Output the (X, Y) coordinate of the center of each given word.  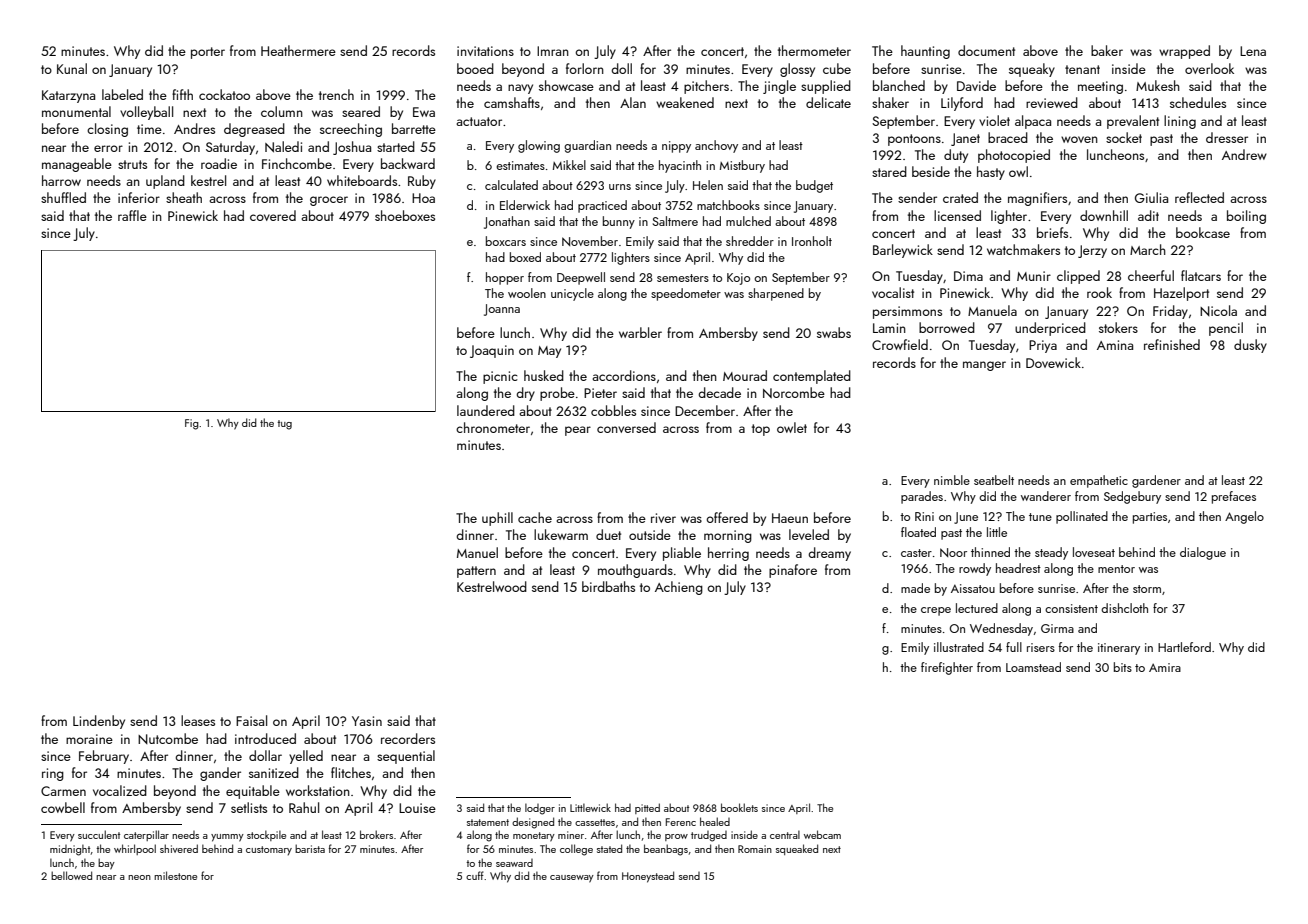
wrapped (1184, 52)
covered (273, 215)
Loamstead (1033, 667)
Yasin (367, 721)
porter (208, 53)
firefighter (947, 668)
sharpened (776, 294)
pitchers (706, 87)
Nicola (1218, 310)
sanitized (274, 772)
